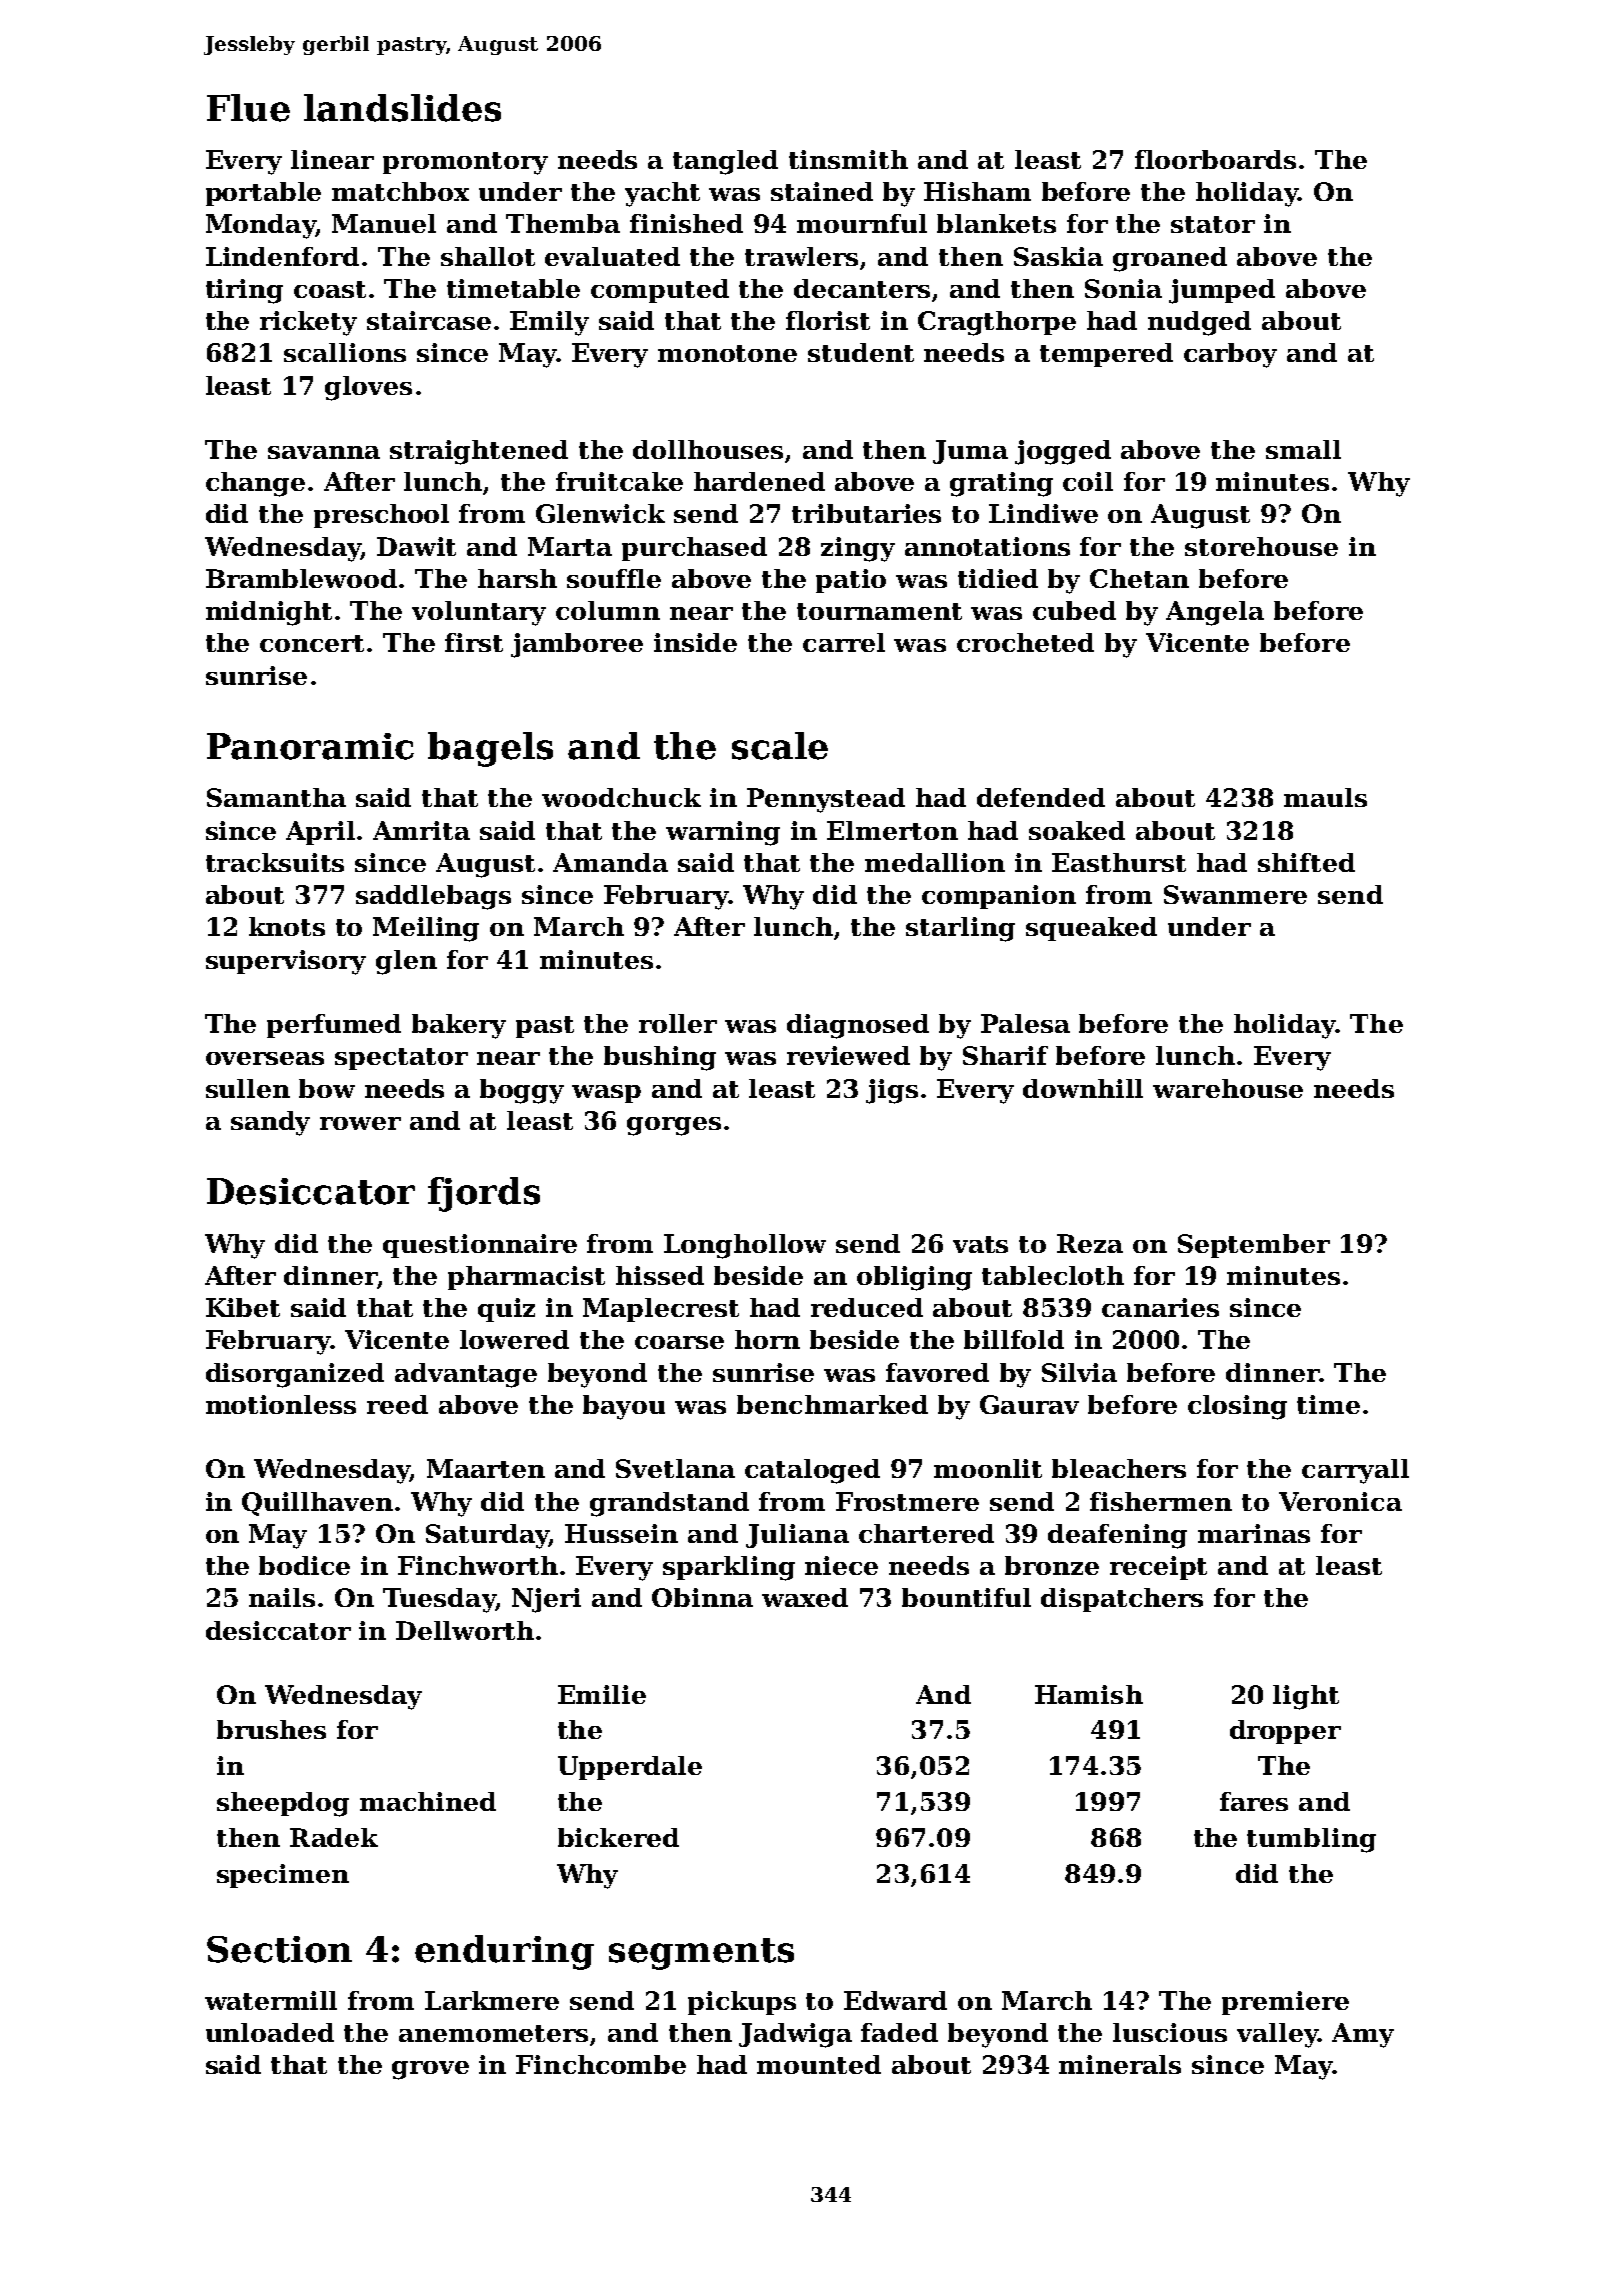 This screenshot has height=2292, width=1620. What do you see at coordinates (660, 291) in the screenshot?
I see `computed` at bounding box center [660, 291].
